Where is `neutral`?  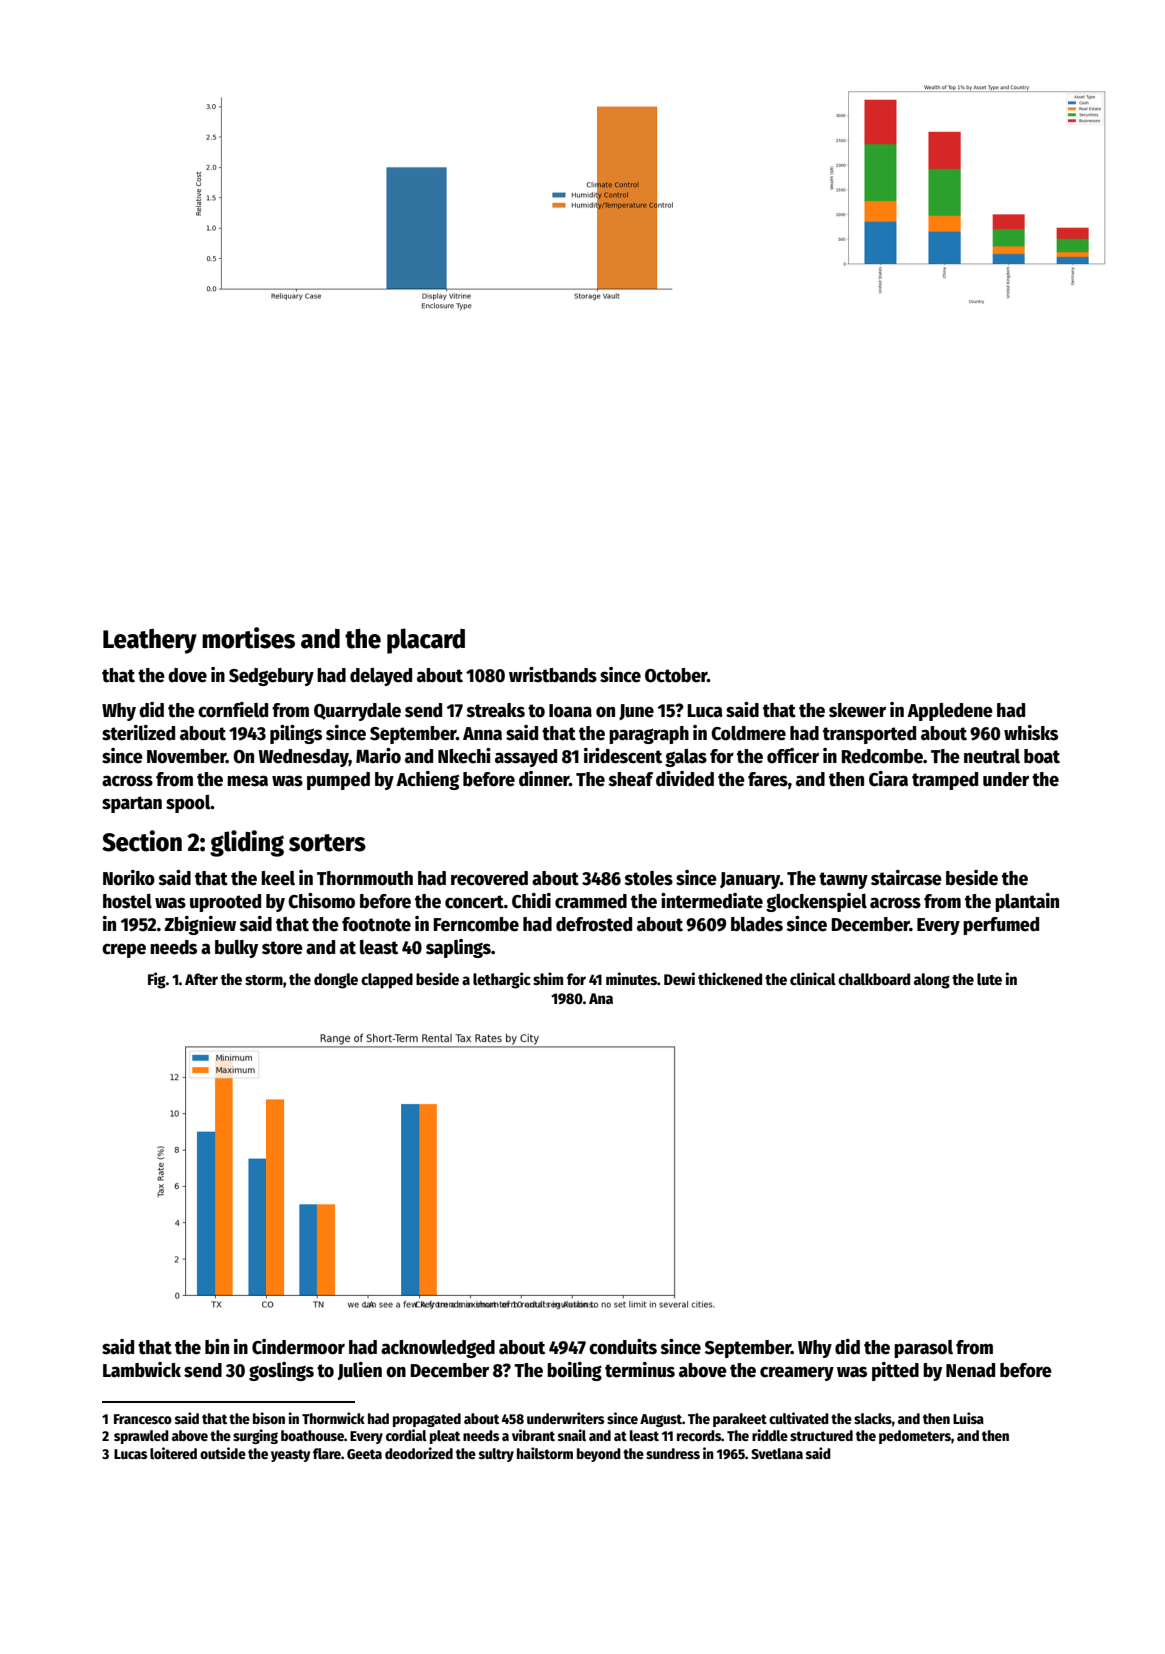 neutral is located at coordinates (992, 756).
